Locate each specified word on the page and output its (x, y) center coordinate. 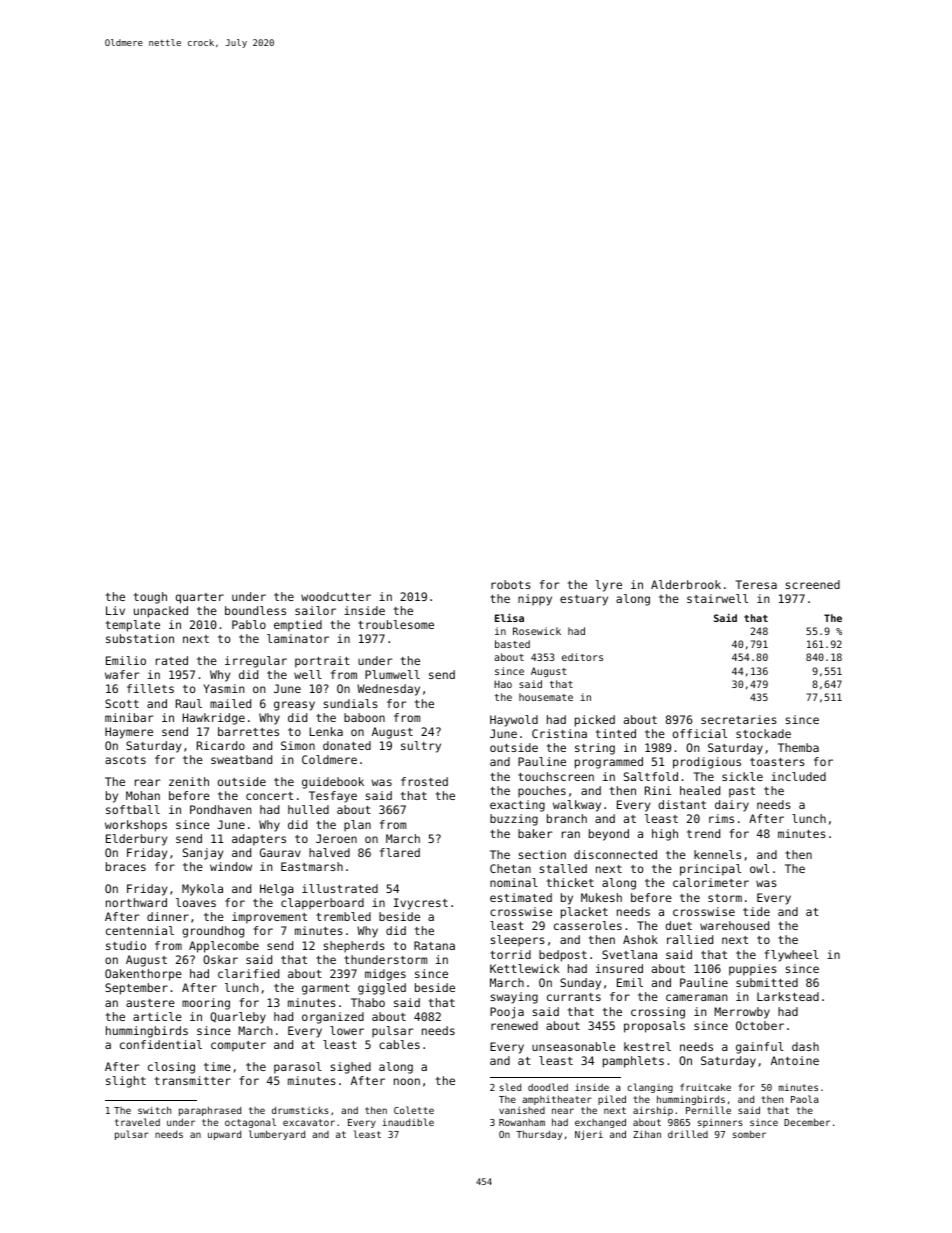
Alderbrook (686, 584)
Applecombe (224, 947)
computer (238, 1046)
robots (511, 584)
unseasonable (573, 1046)
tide (756, 911)
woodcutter (336, 596)
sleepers (518, 941)
